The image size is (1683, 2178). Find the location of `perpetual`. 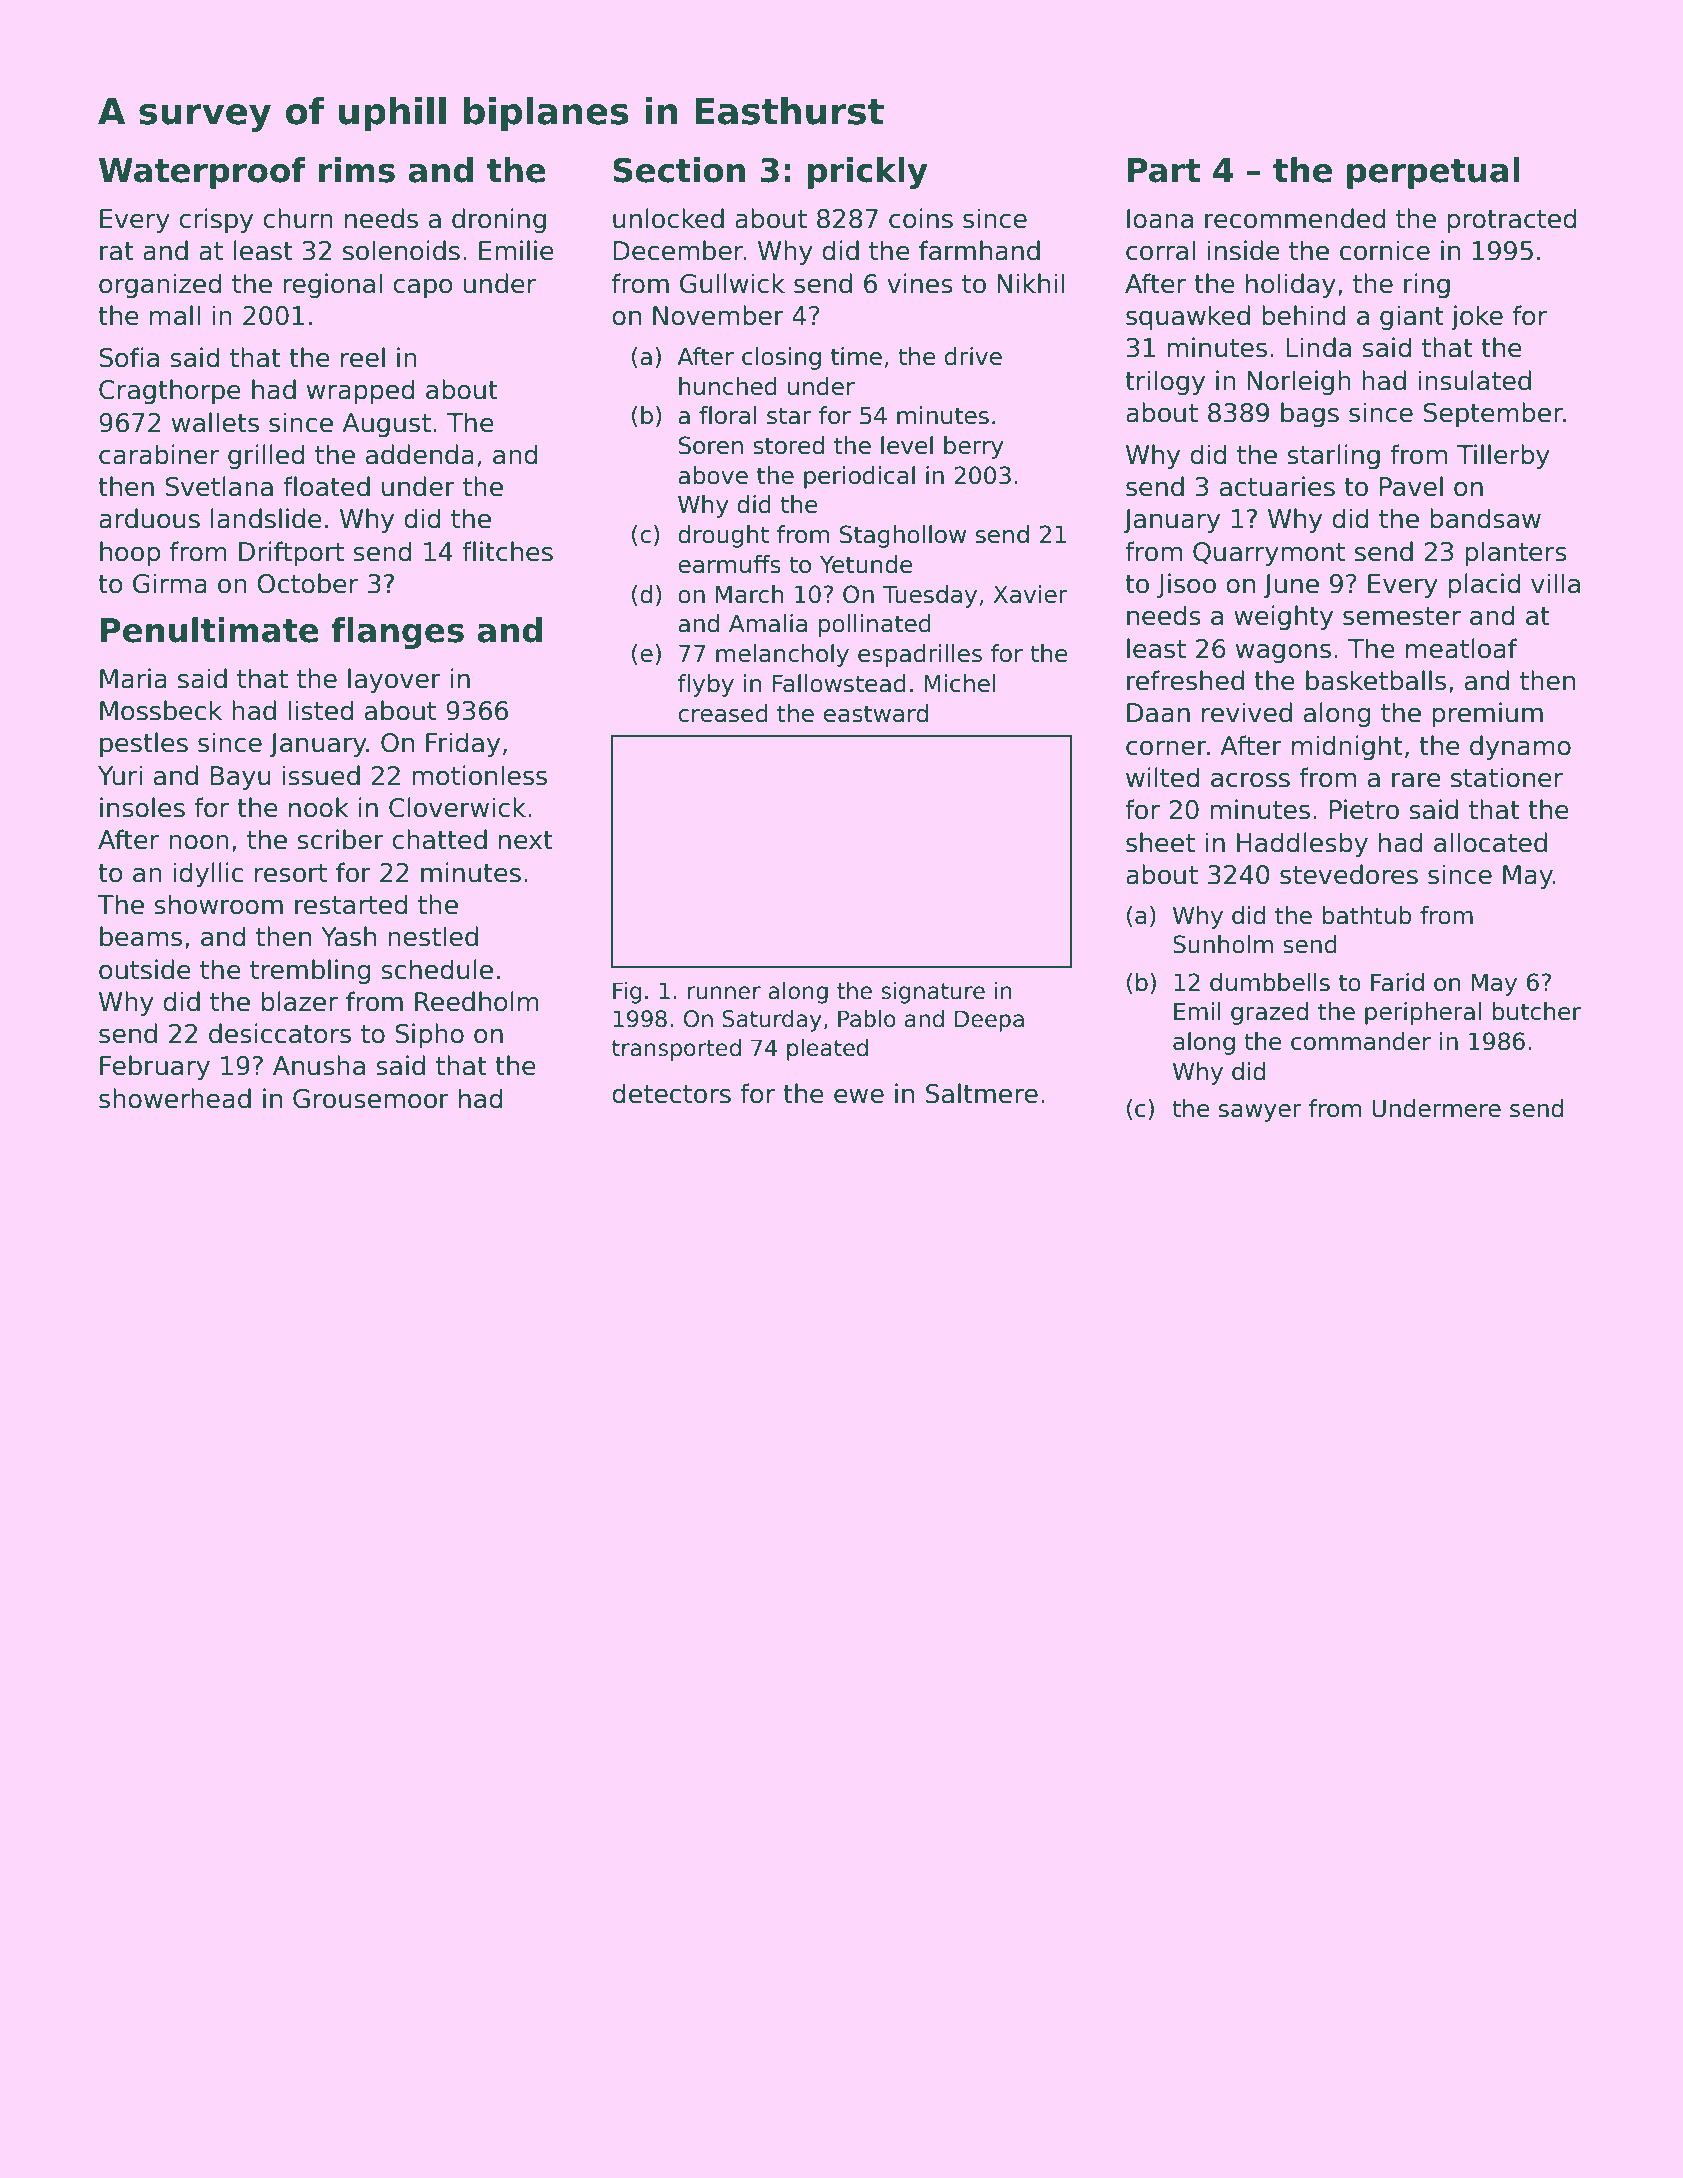

perpetual is located at coordinates (1433, 173).
